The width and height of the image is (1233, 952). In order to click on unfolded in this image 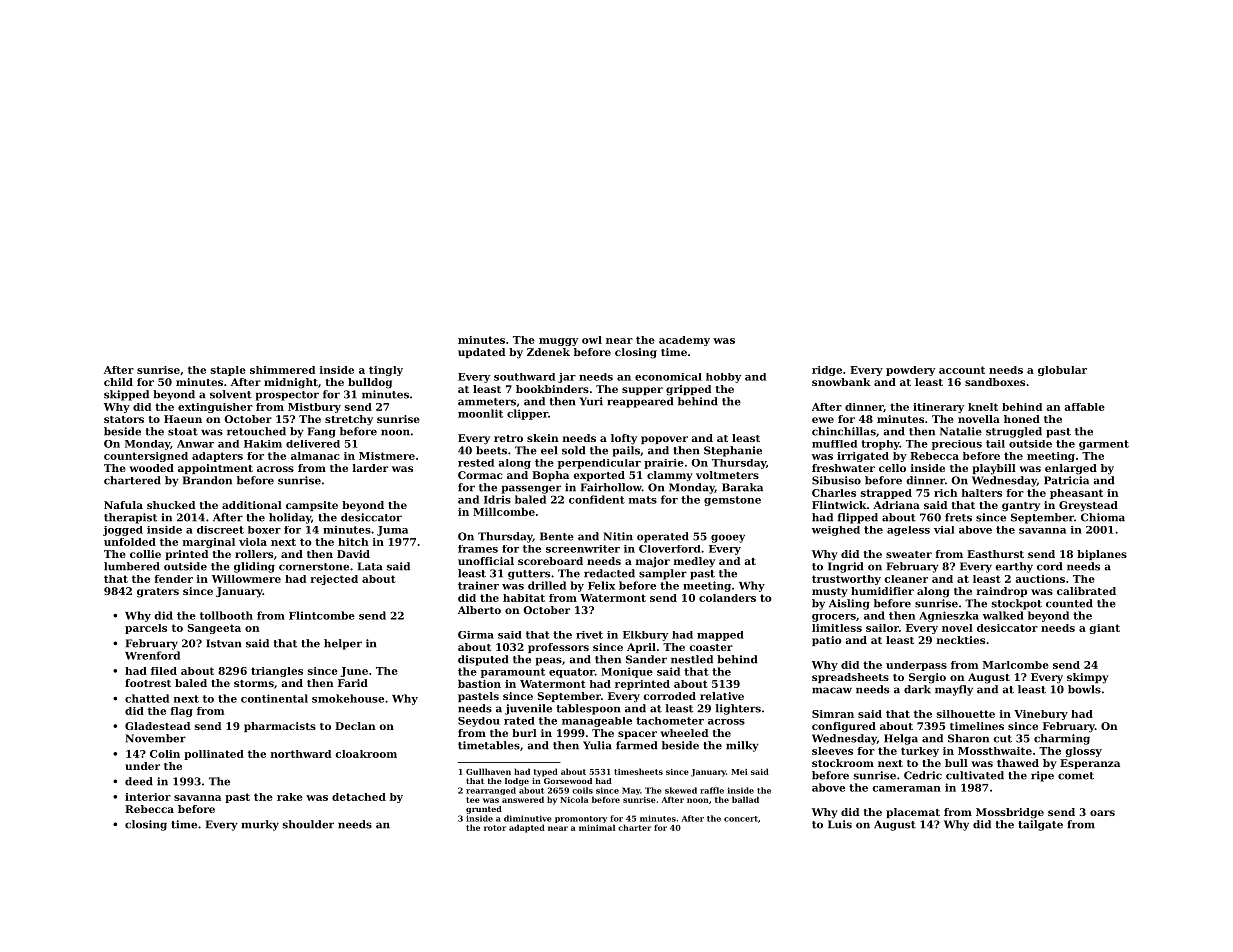, I will do `click(130, 542)`.
